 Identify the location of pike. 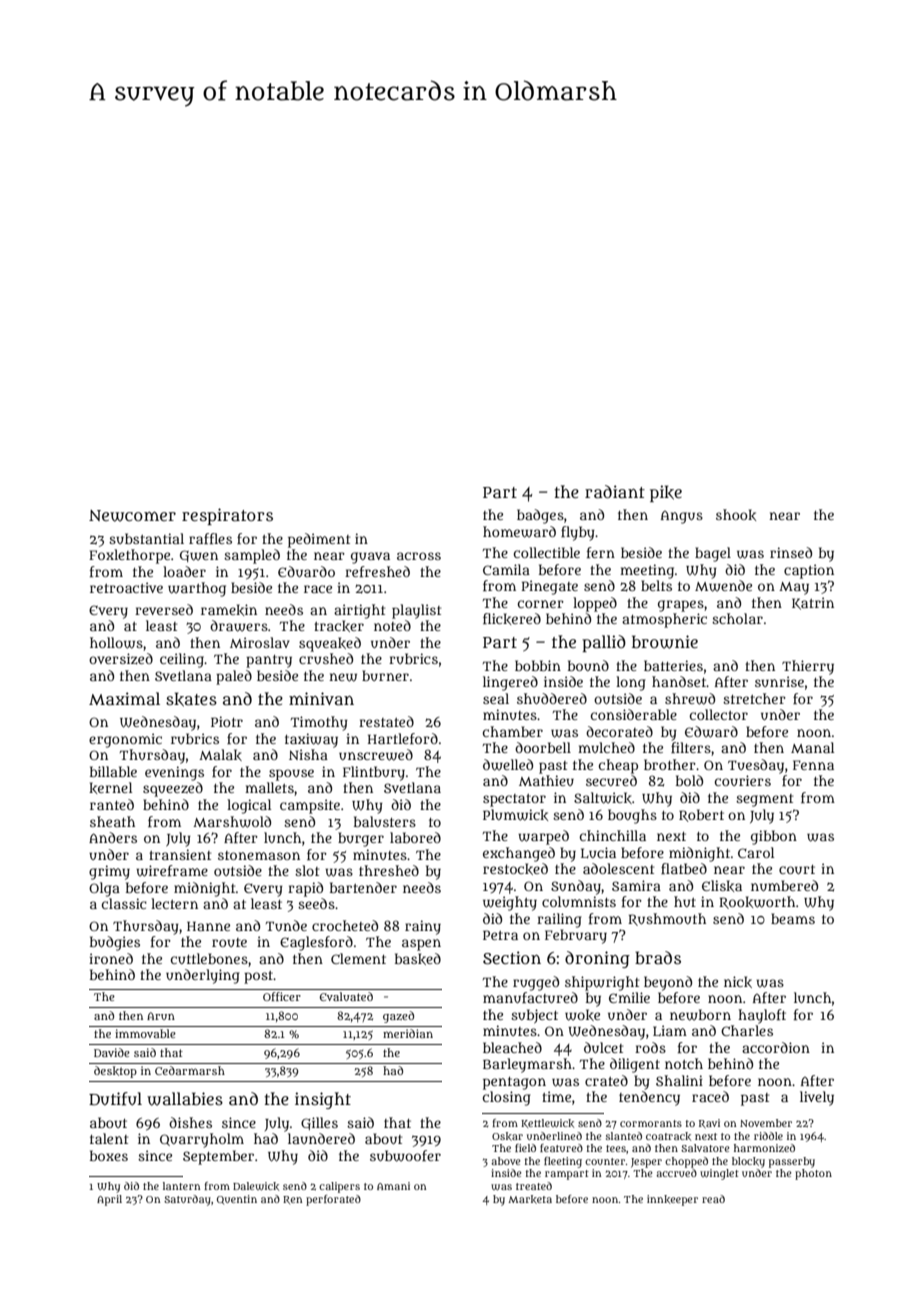
(666, 493).
